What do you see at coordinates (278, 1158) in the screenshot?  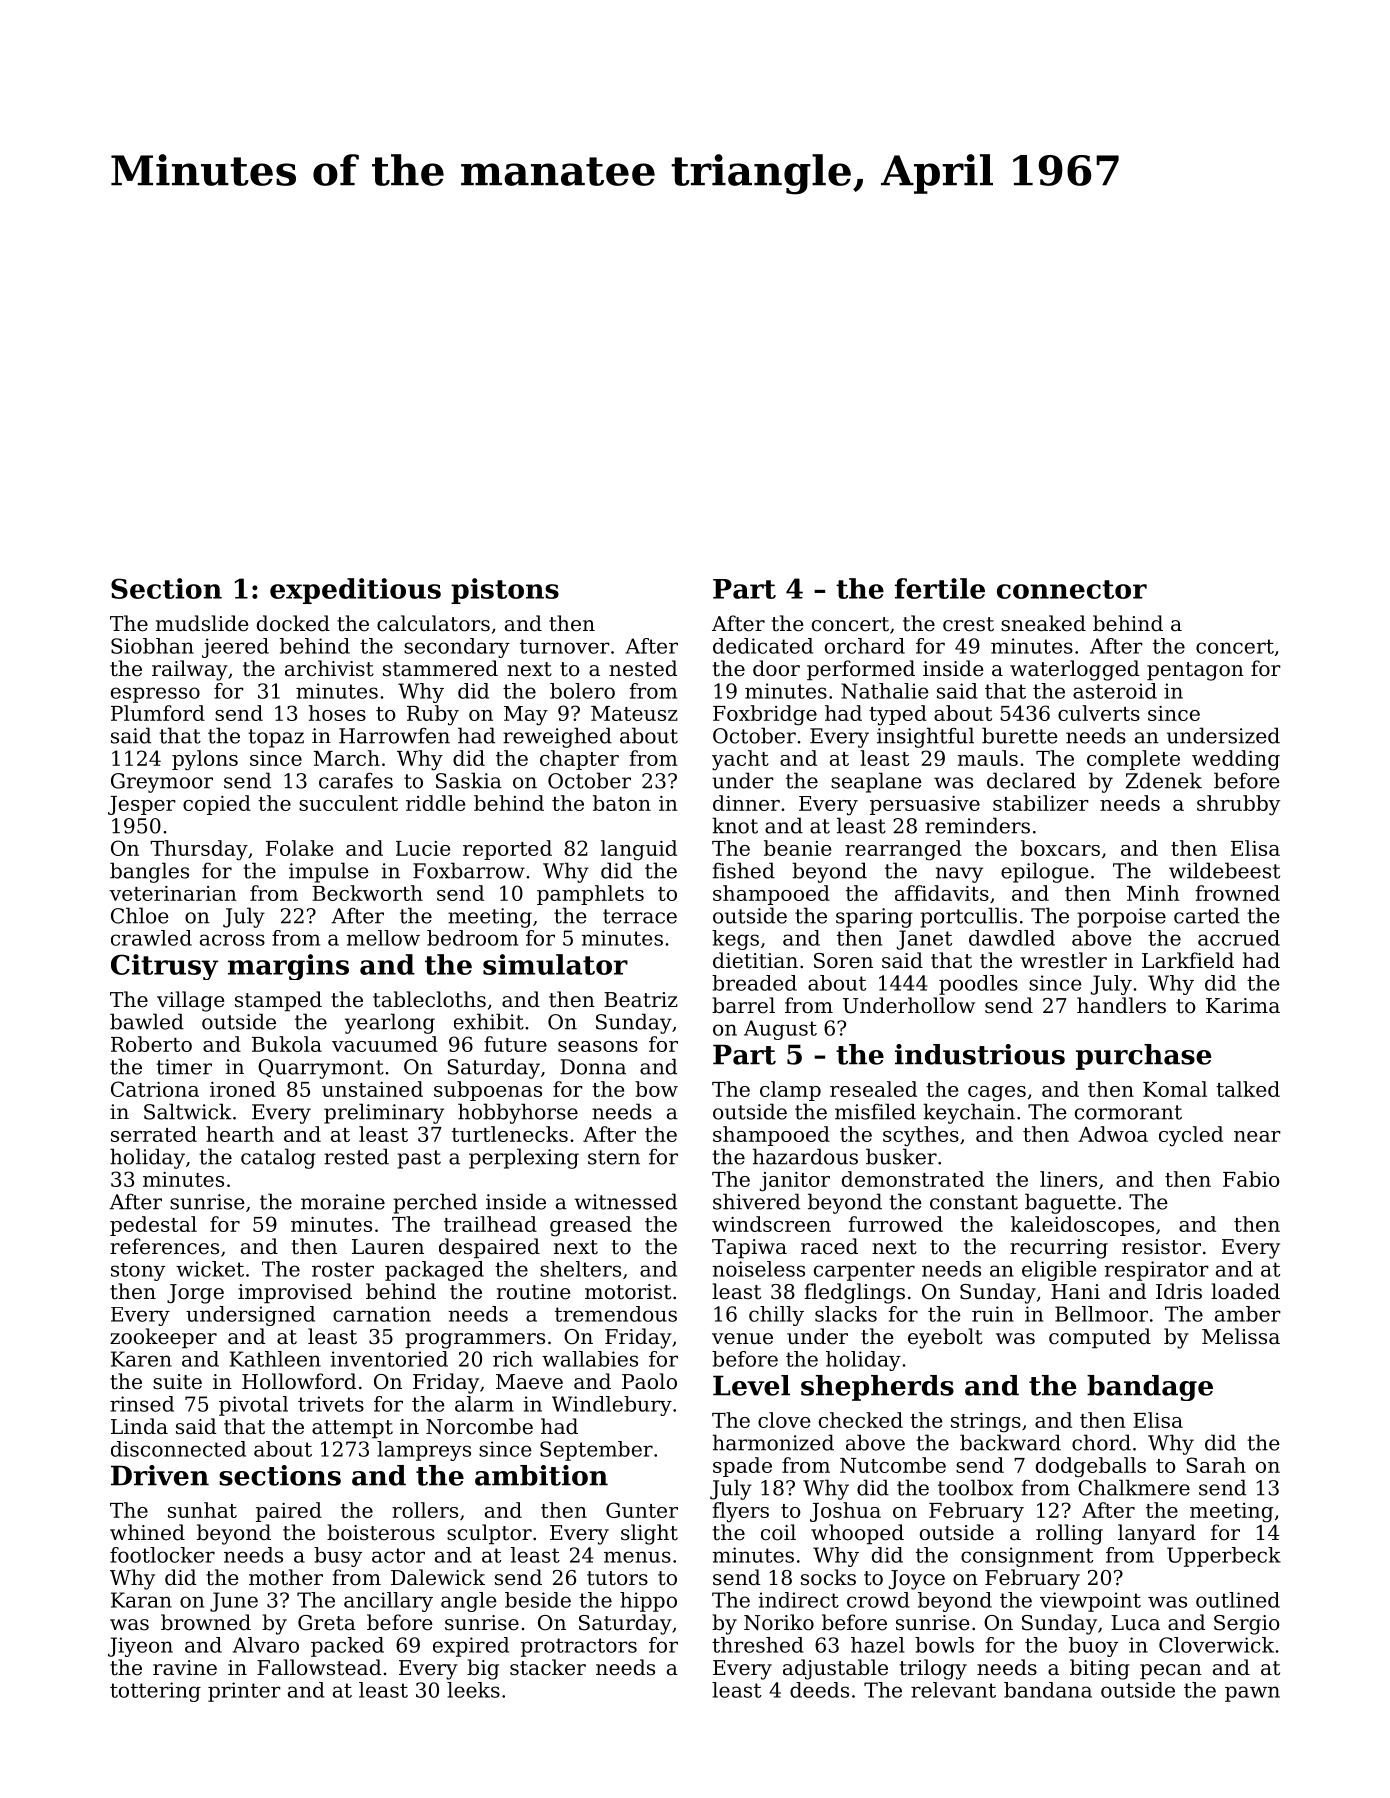 I see `catalog` at bounding box center [278, 1158].
